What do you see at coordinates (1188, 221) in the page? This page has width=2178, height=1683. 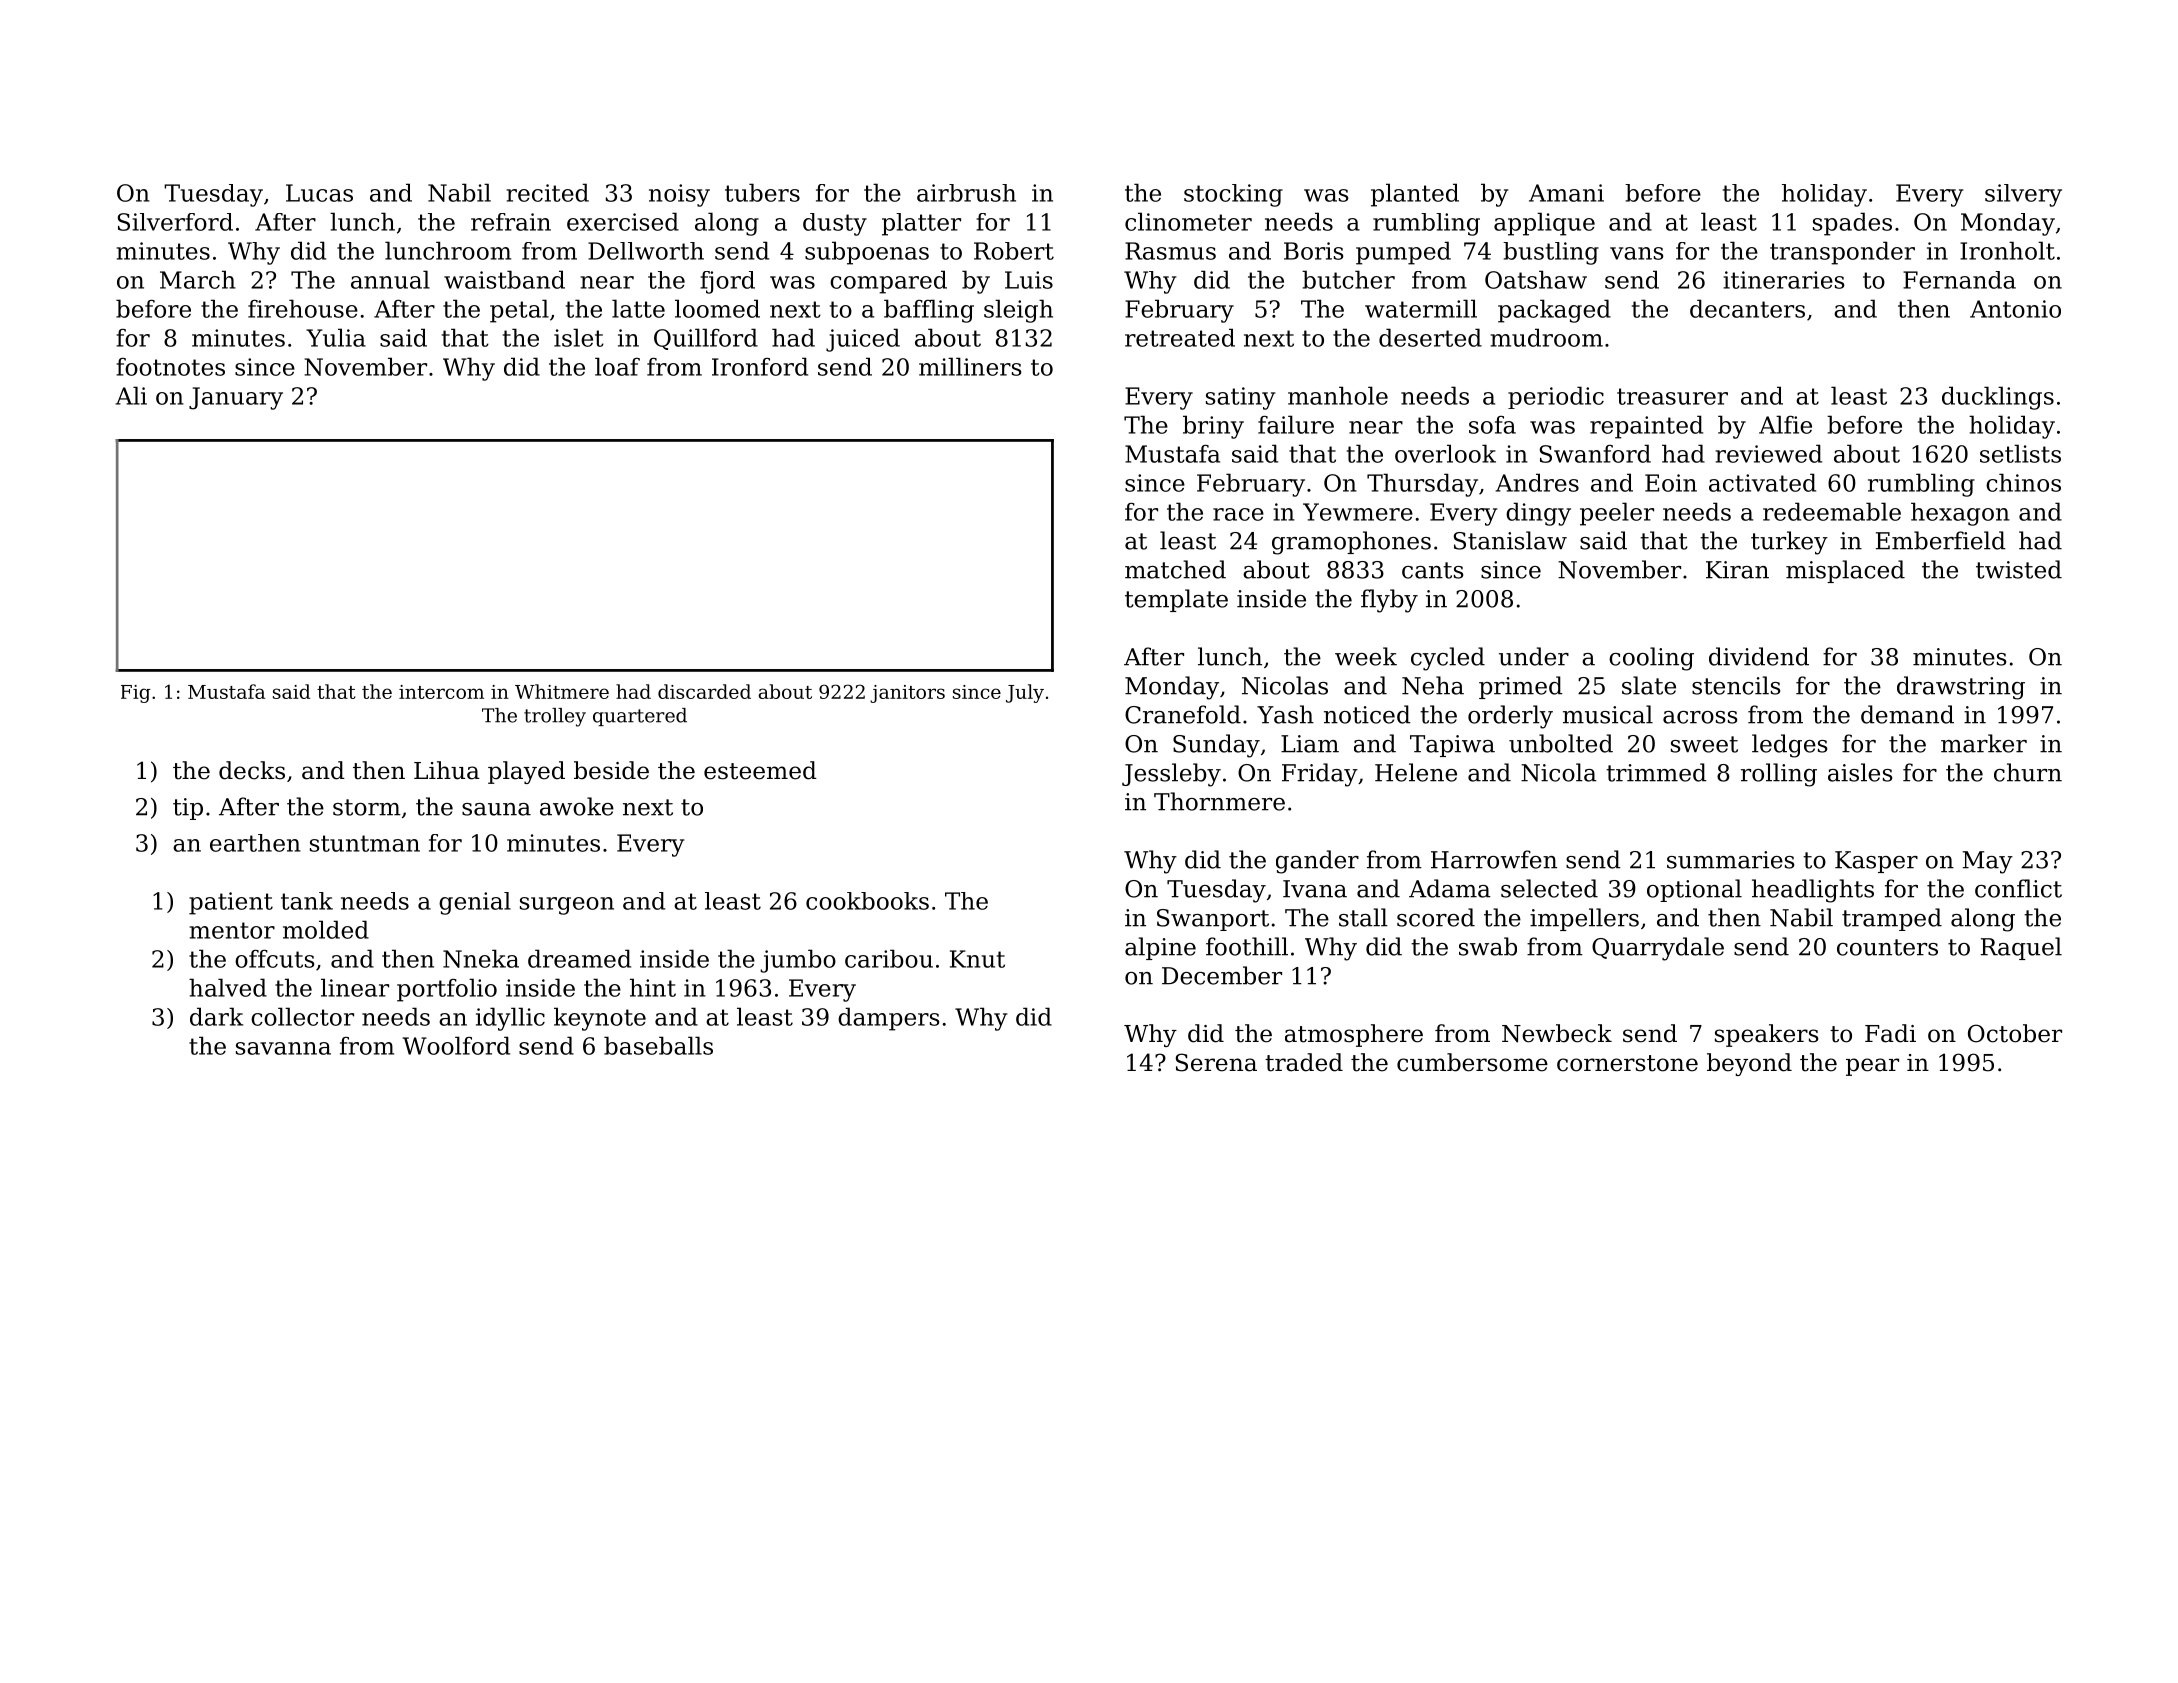 I see `clinometer` at bounding box center [1188, 221].
